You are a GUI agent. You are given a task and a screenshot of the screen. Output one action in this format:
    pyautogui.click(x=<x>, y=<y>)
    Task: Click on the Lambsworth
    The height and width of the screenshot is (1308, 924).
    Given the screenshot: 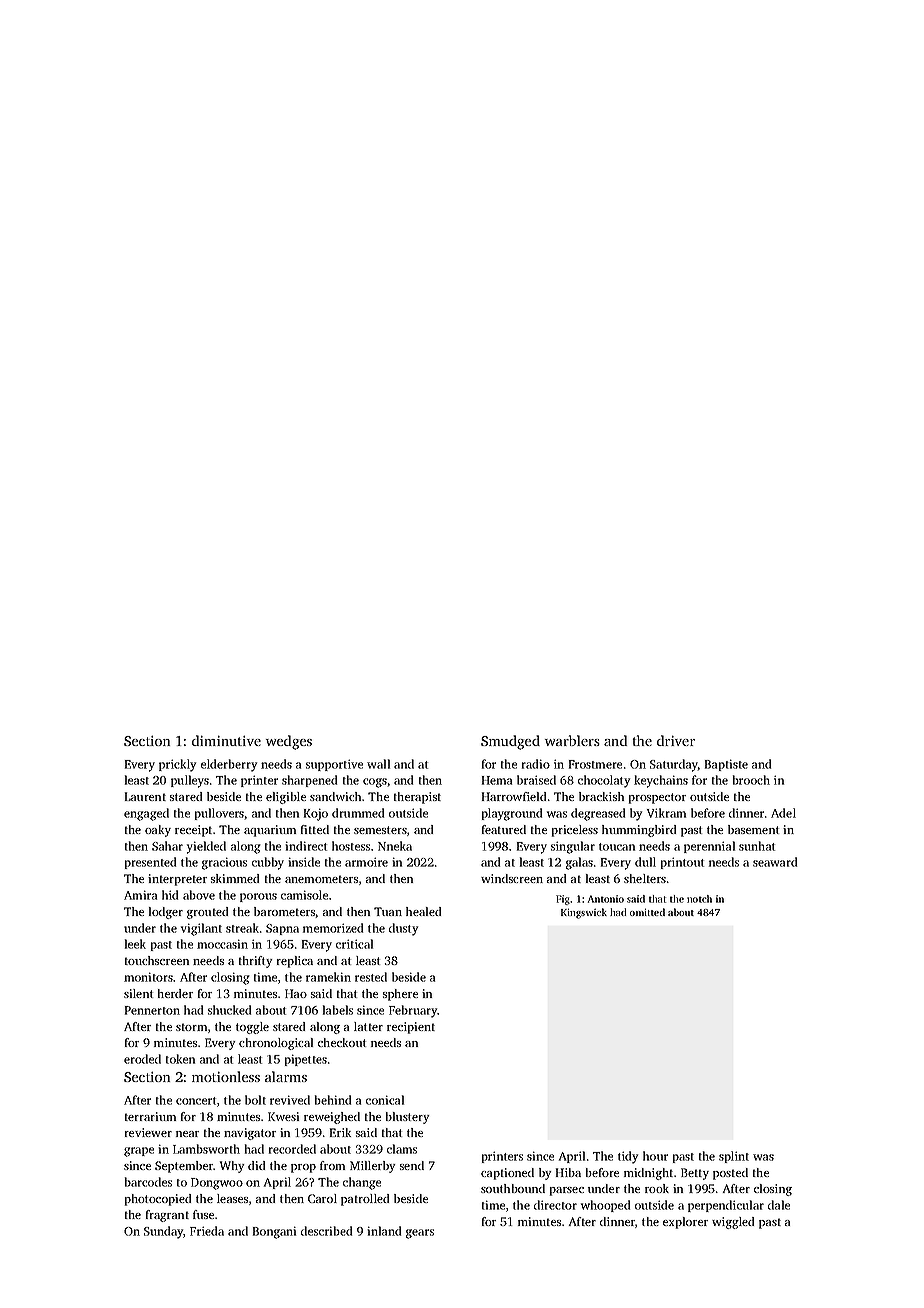 What is the action you would take?
    pyautogui.click(x=206, y=1149)
